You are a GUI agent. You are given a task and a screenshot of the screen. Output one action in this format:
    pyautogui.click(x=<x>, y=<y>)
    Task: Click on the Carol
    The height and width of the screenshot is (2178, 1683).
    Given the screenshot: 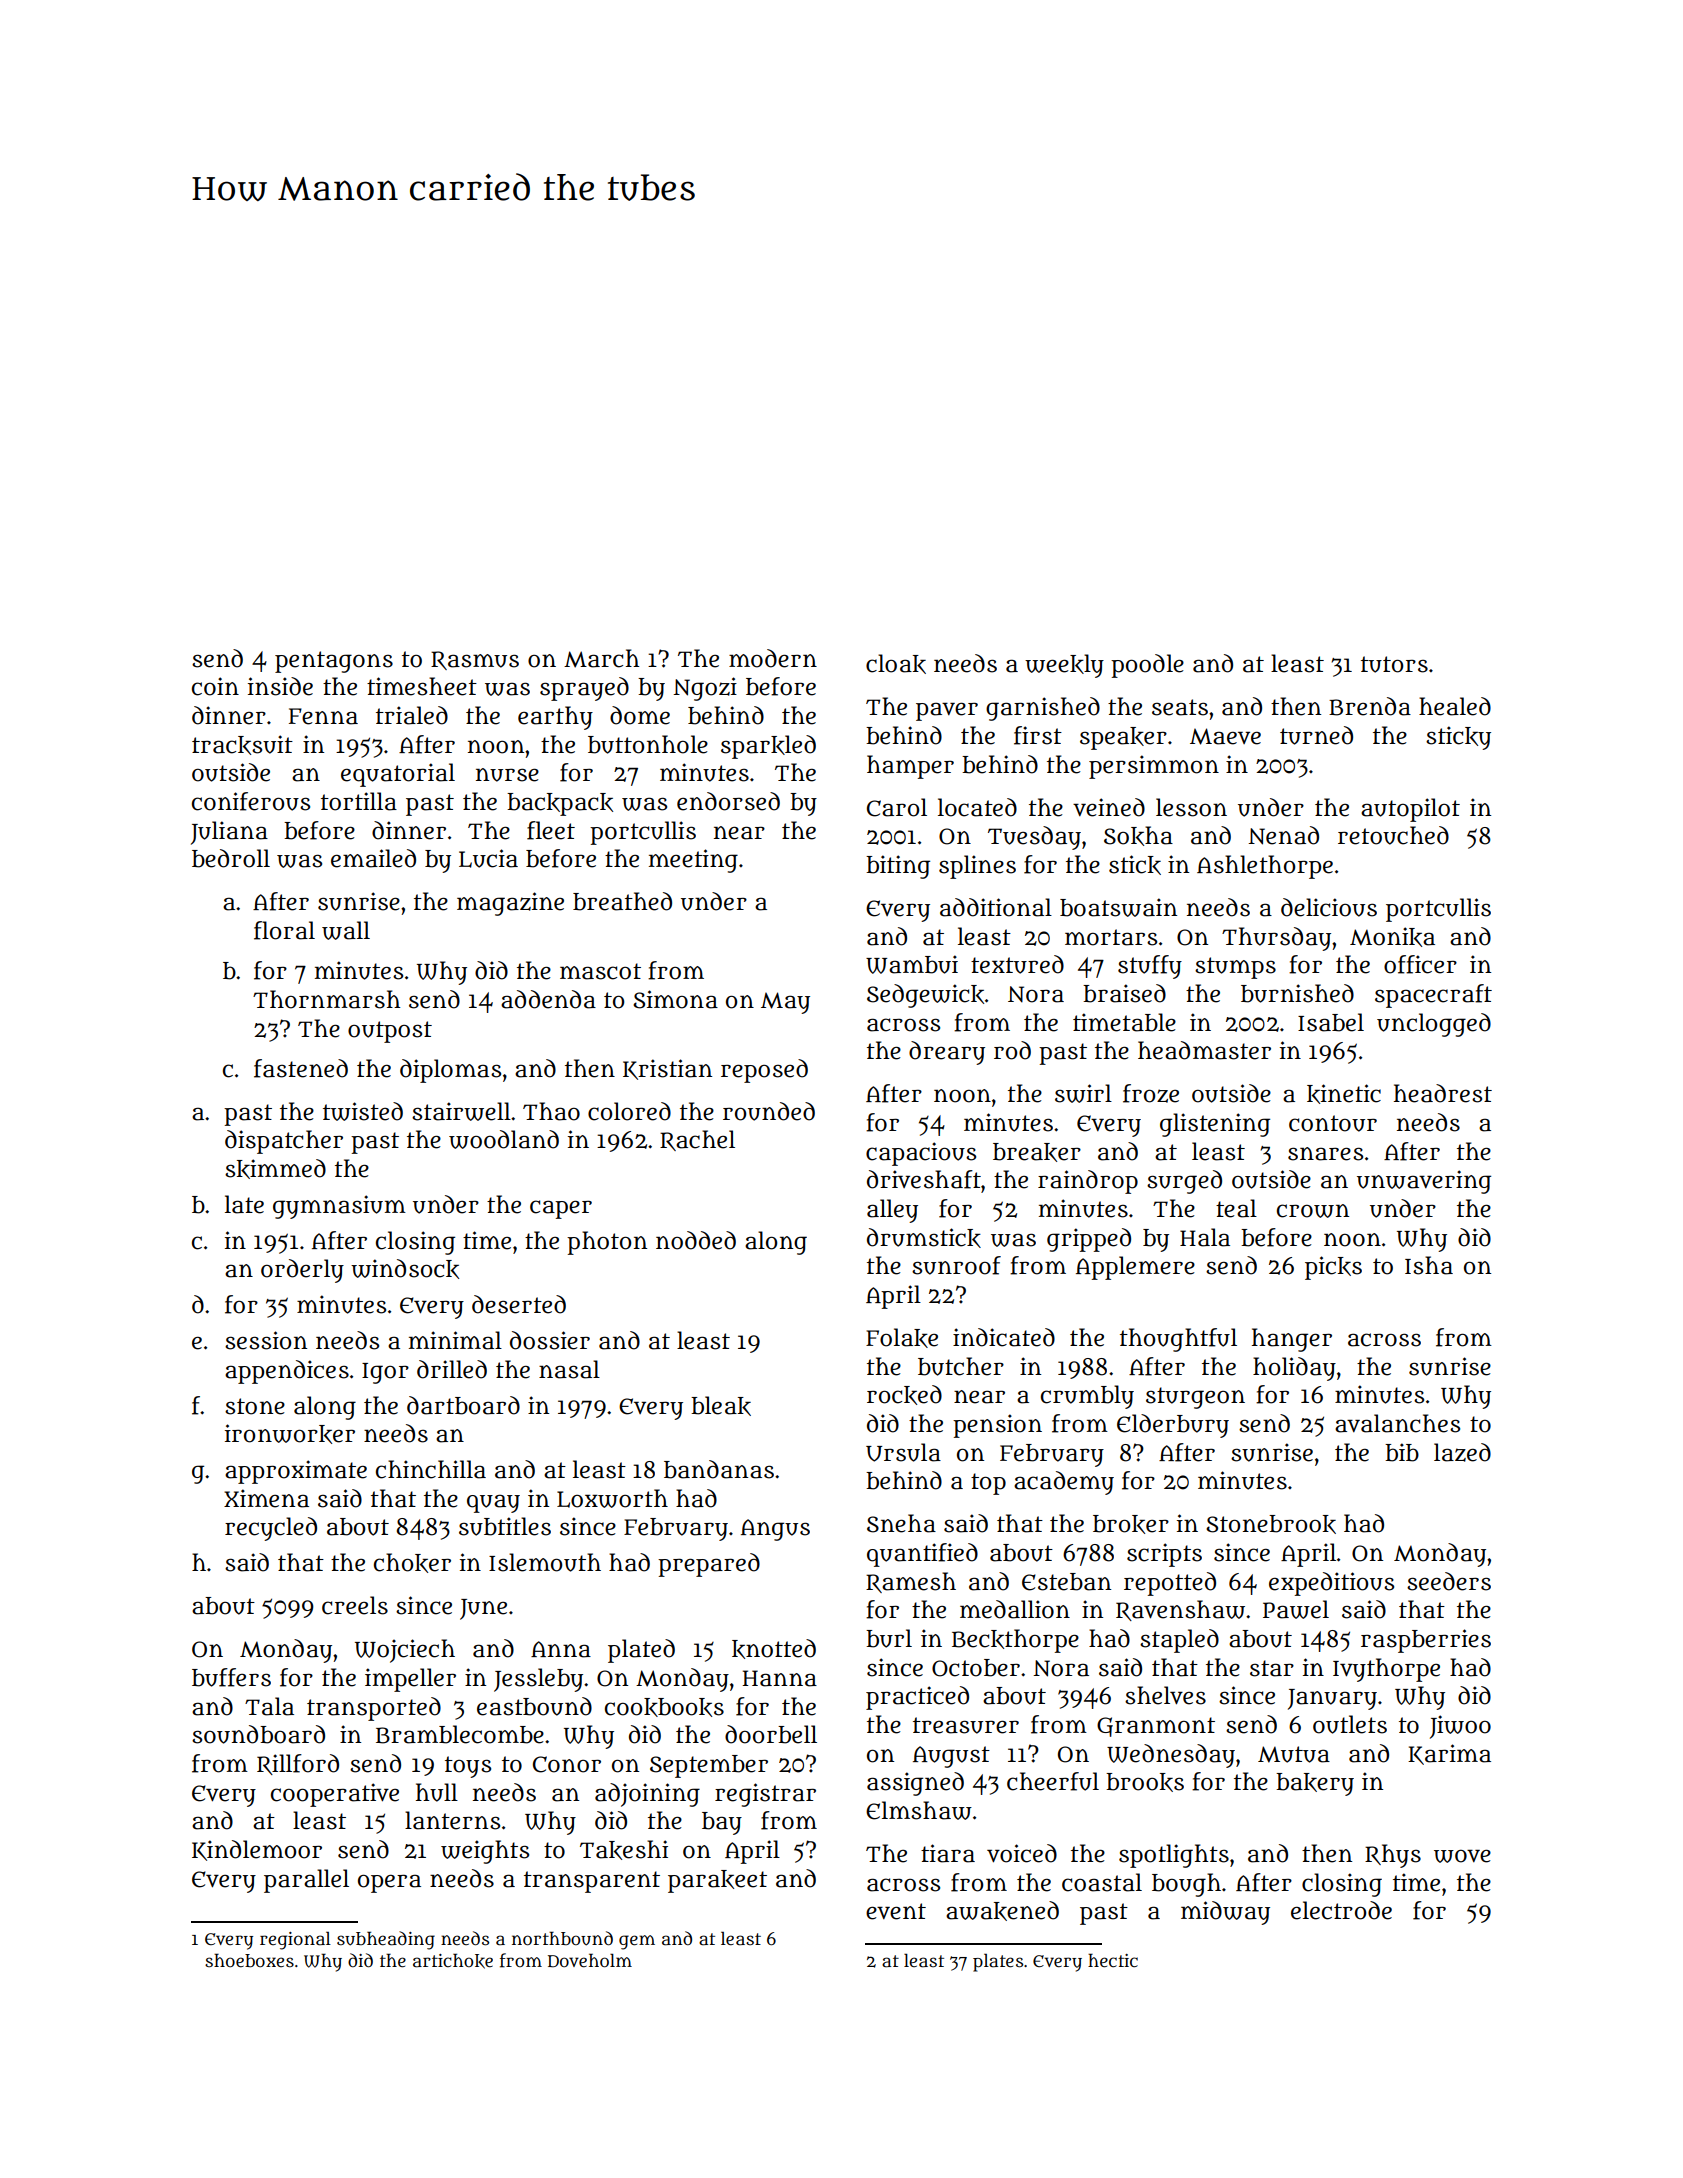 What is the action you would take?
    pyautogui.click(x=897, y=807)
